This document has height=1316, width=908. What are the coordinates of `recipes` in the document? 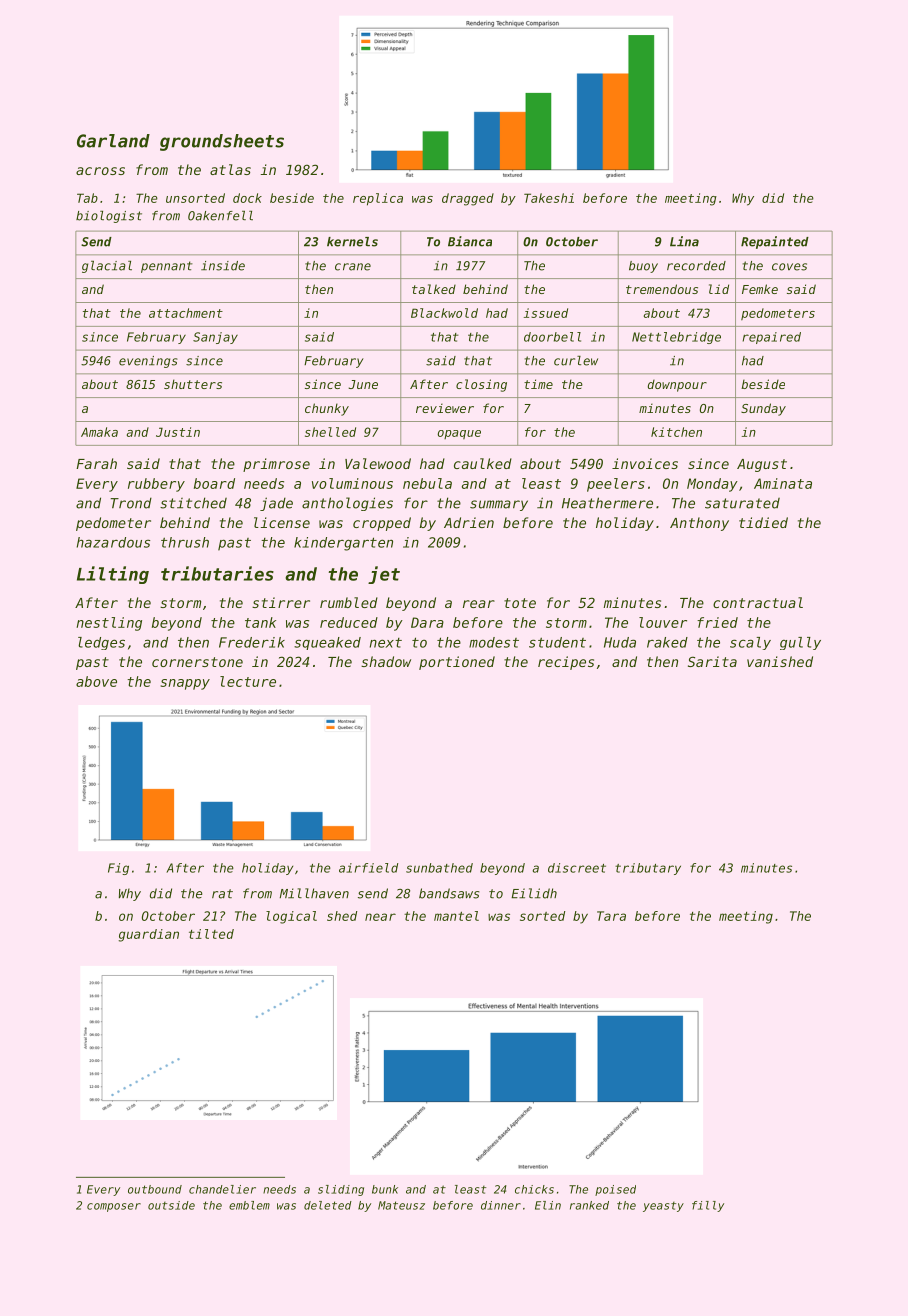 It's located at (566, 663).
